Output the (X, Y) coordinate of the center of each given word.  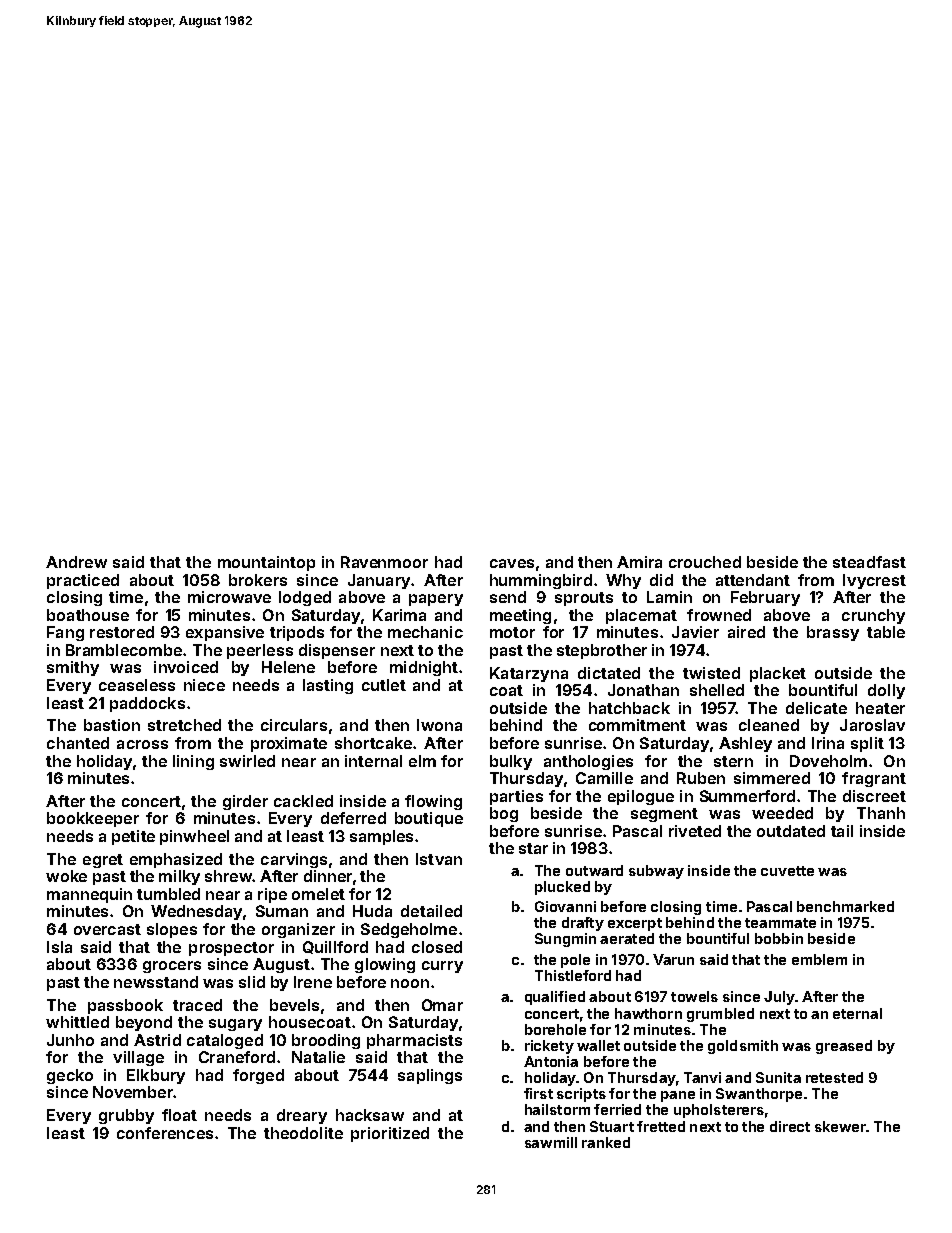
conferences (165, 1133)
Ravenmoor (384, 562)
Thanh (881, 813)
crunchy (873, 616)
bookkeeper (93, 819)
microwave (229, 597)
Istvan (439, 859)
